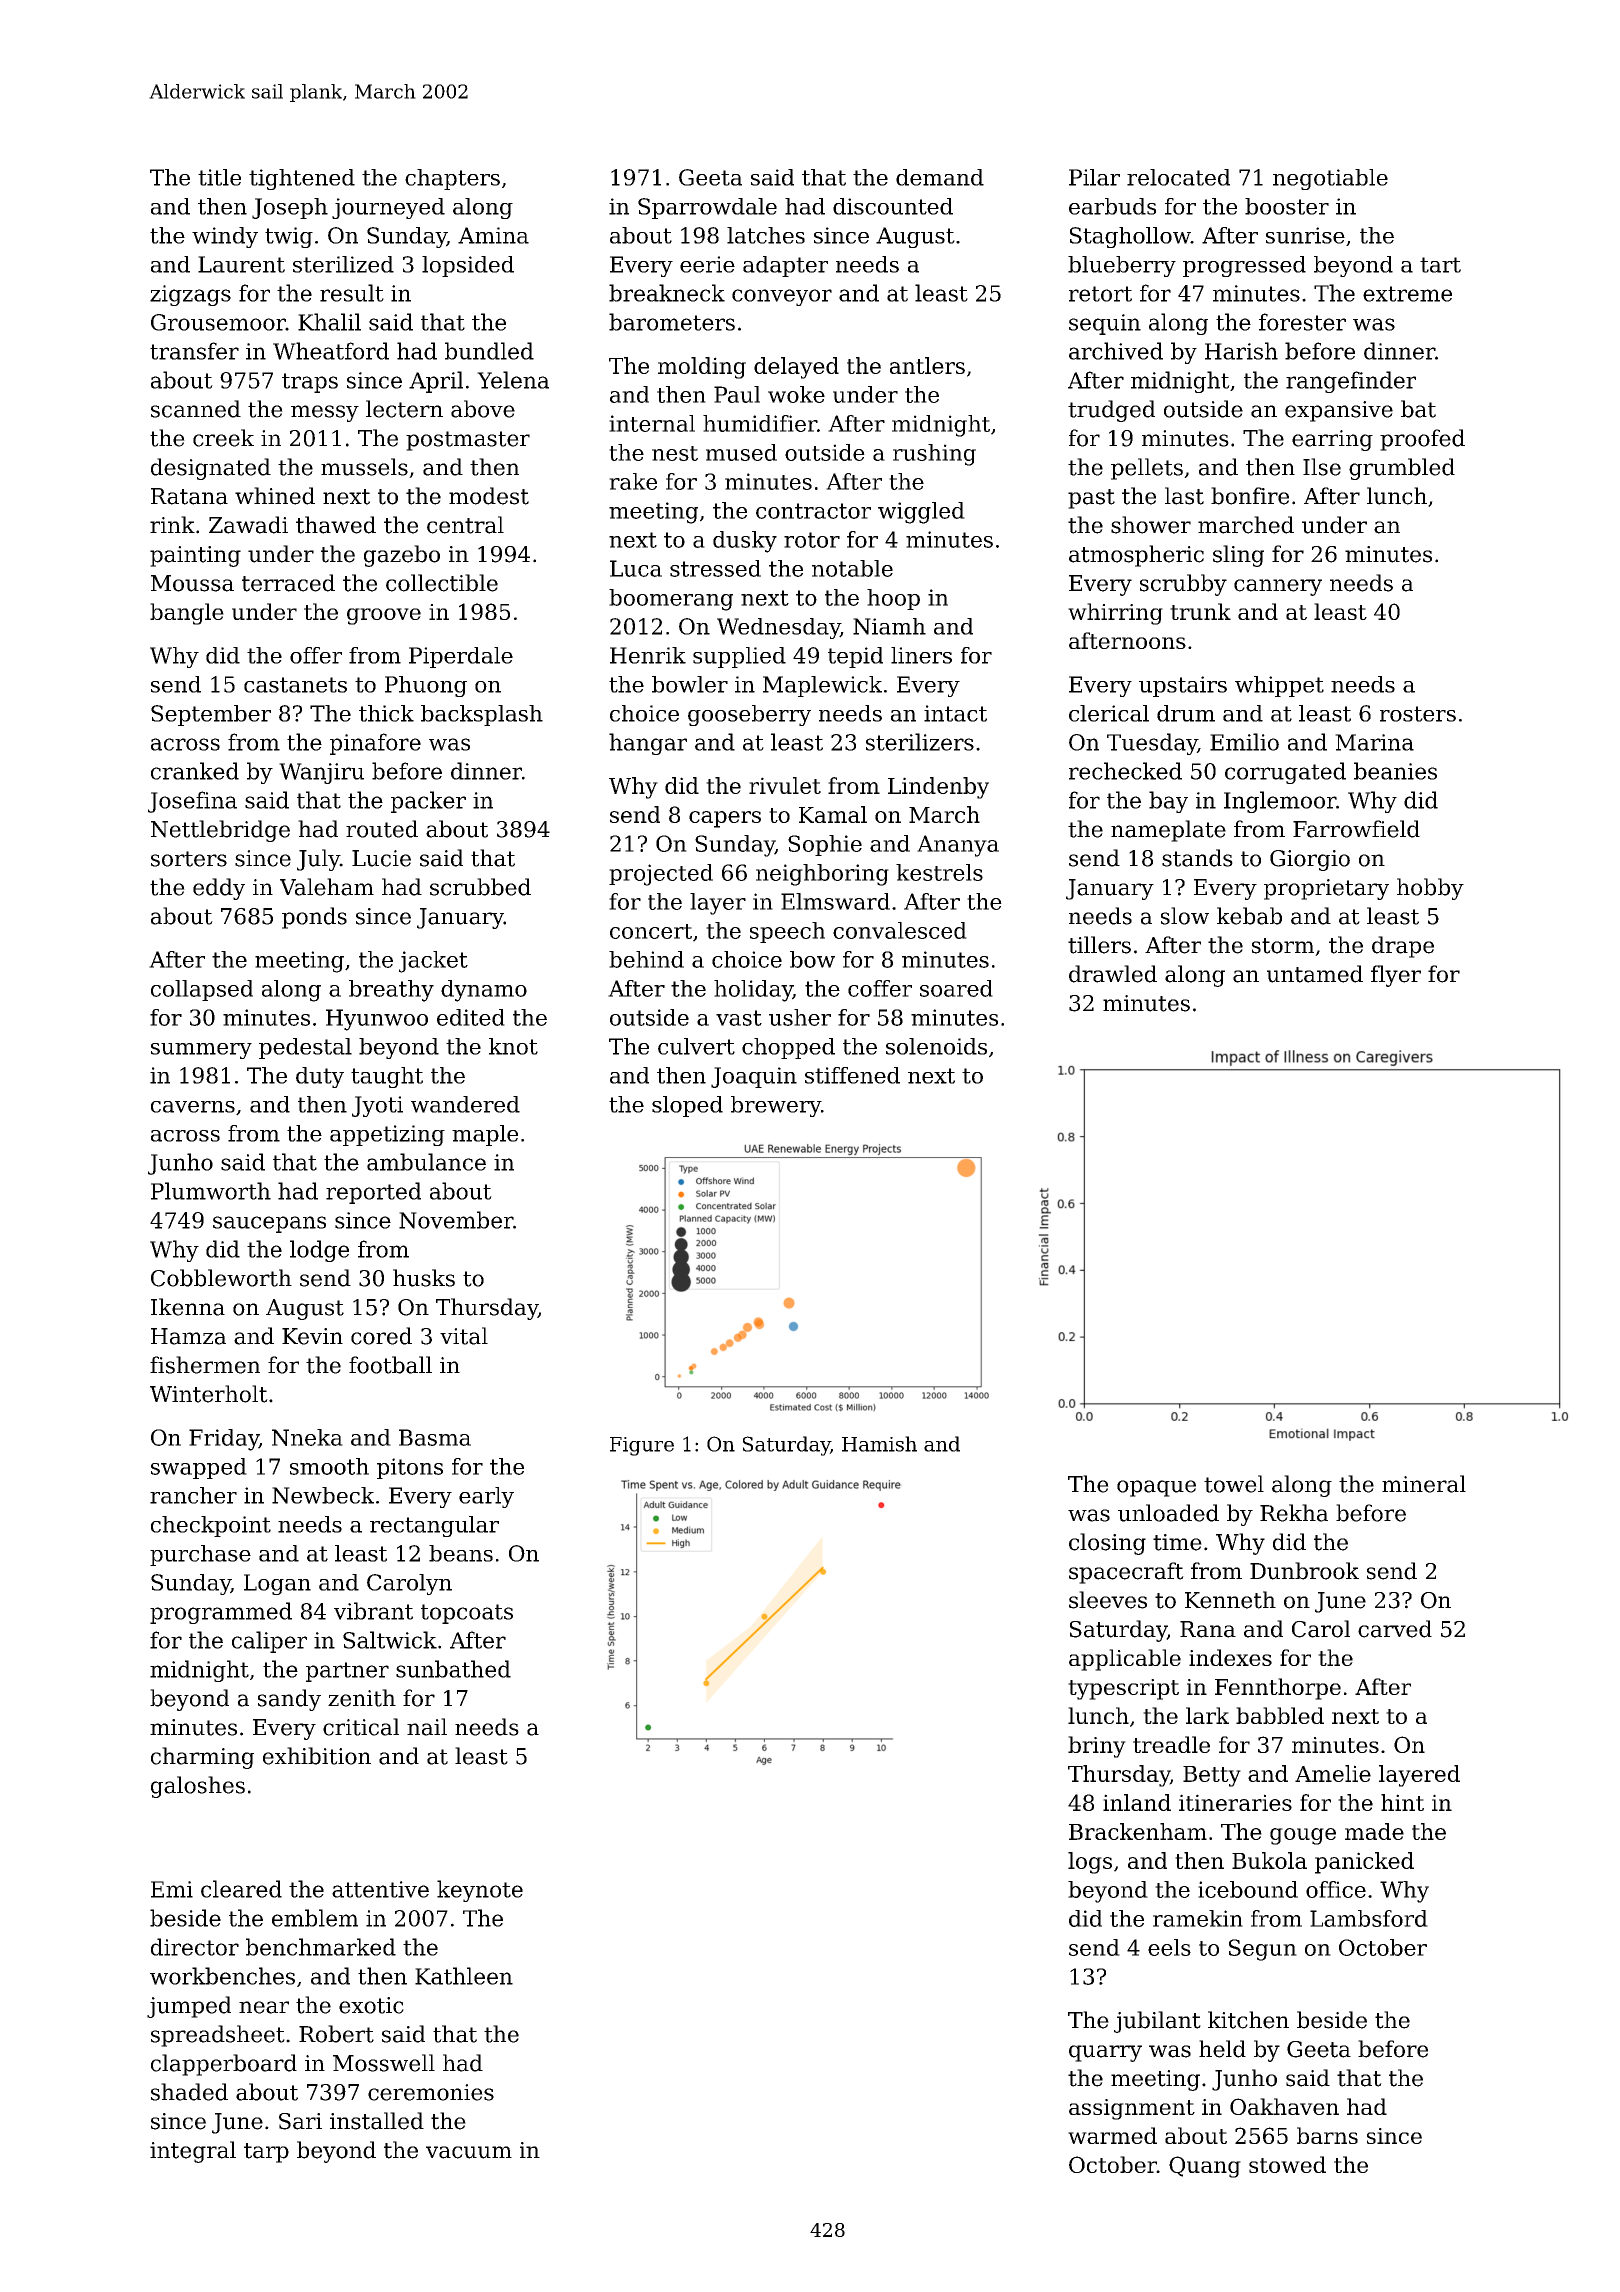 This page has width=1620, height=2292. I want to click on Plumworth, so click(211, 1191).
